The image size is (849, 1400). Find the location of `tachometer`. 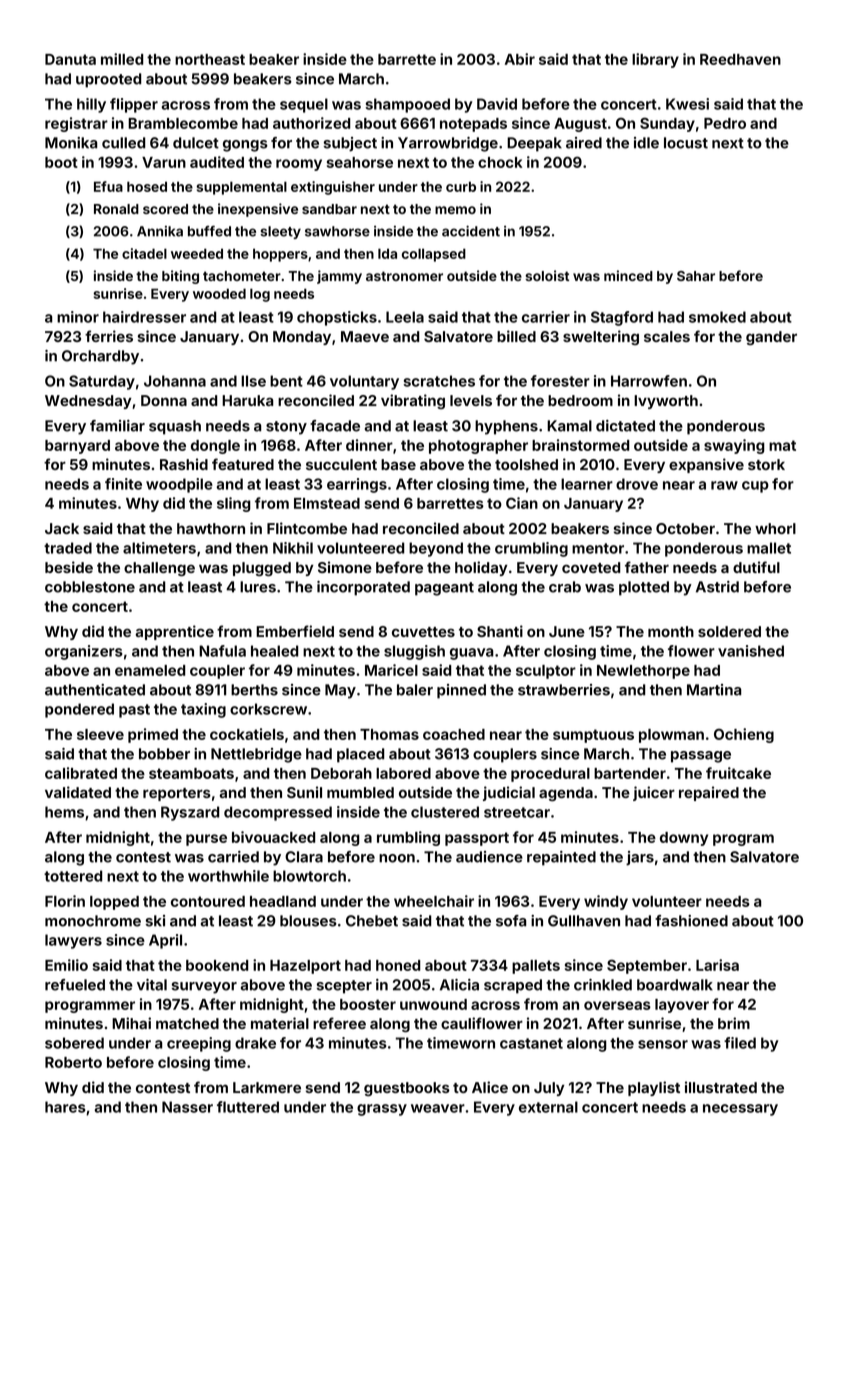

tachometer is located at coordinates (242, 276).
